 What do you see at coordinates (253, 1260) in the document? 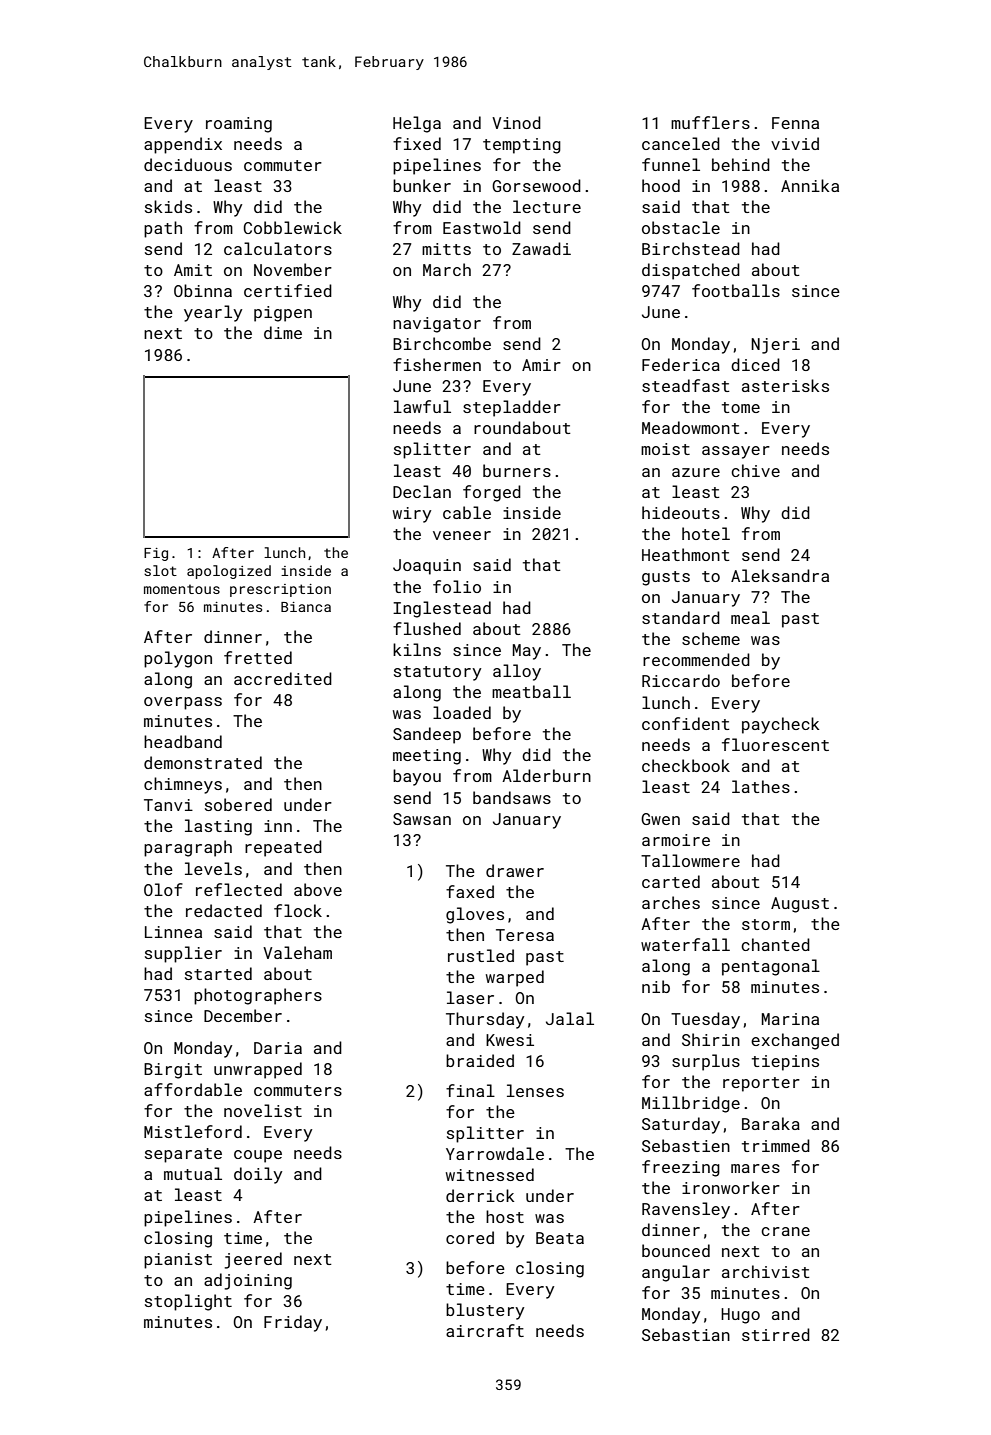
I see `jeered` at bounding box center [253, 1260].
